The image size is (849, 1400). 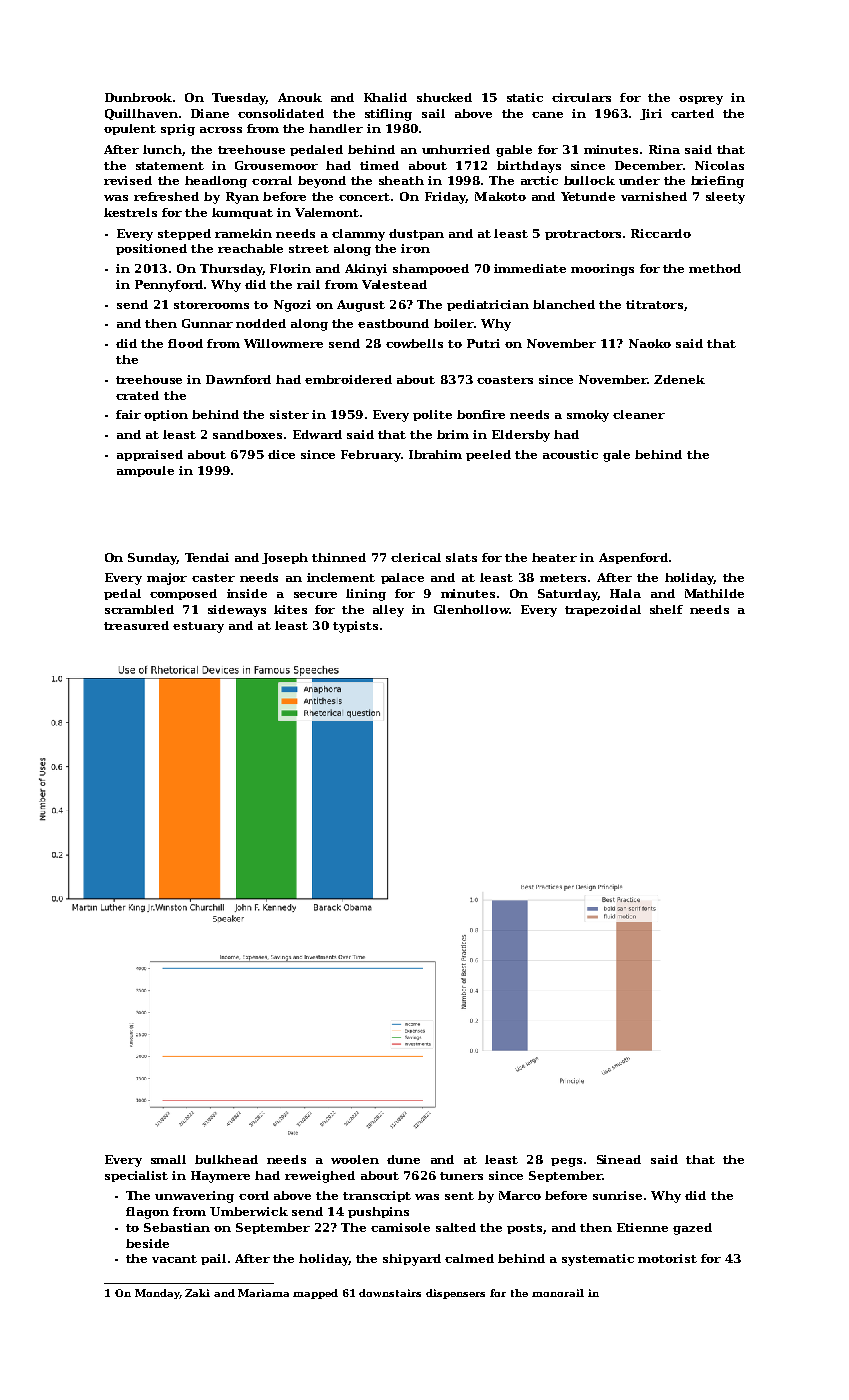 I want to click on trapezoidal, so click(x=603, y=610).
